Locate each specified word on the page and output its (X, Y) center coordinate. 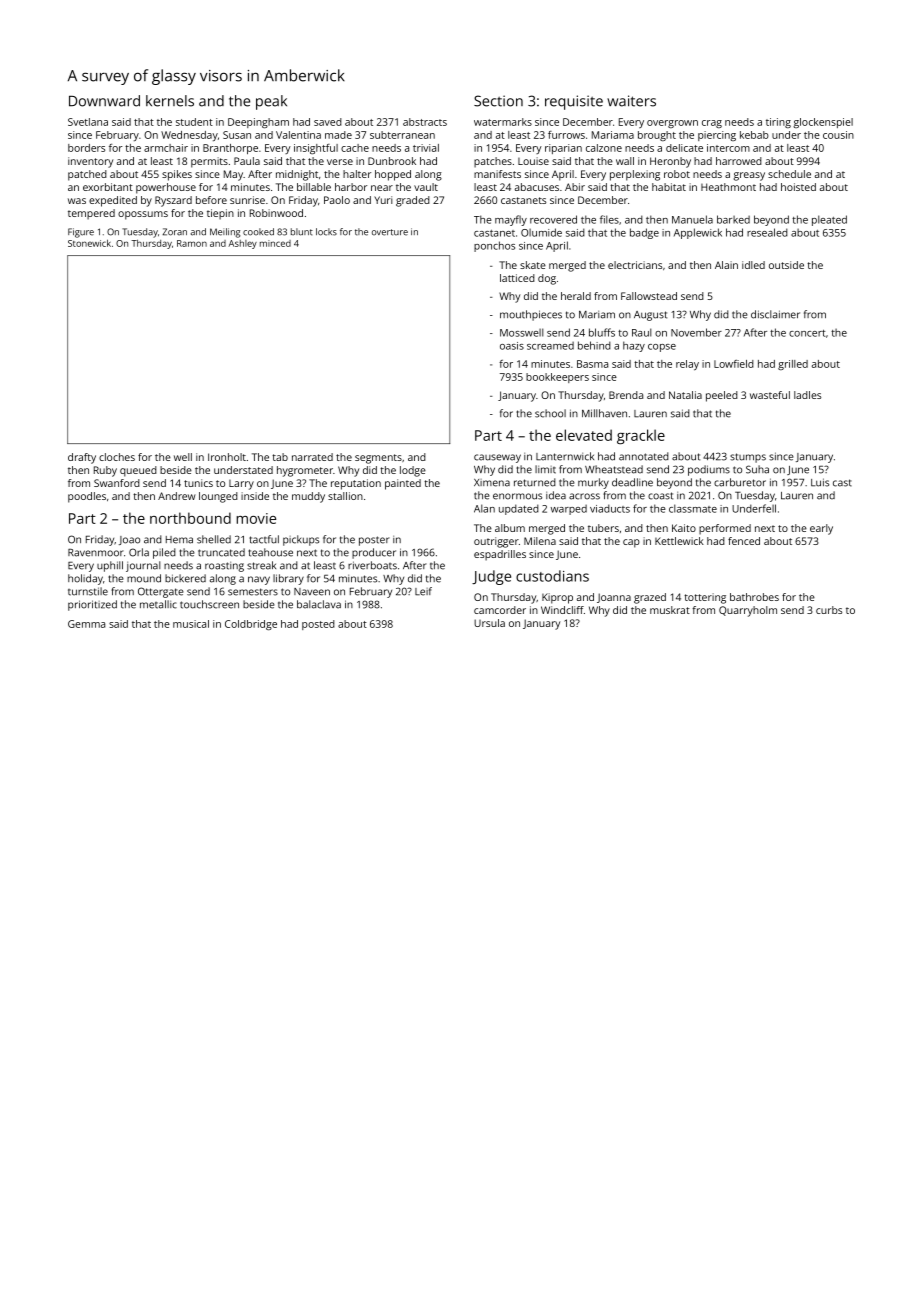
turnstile (88, 591)
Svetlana (88, 122)
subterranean (402, 135)
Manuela (692, 219)
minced (275, 243)
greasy (749, 176)
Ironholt (227, 457)
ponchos (494, 246)
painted (403, 484)
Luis (820, 482)
